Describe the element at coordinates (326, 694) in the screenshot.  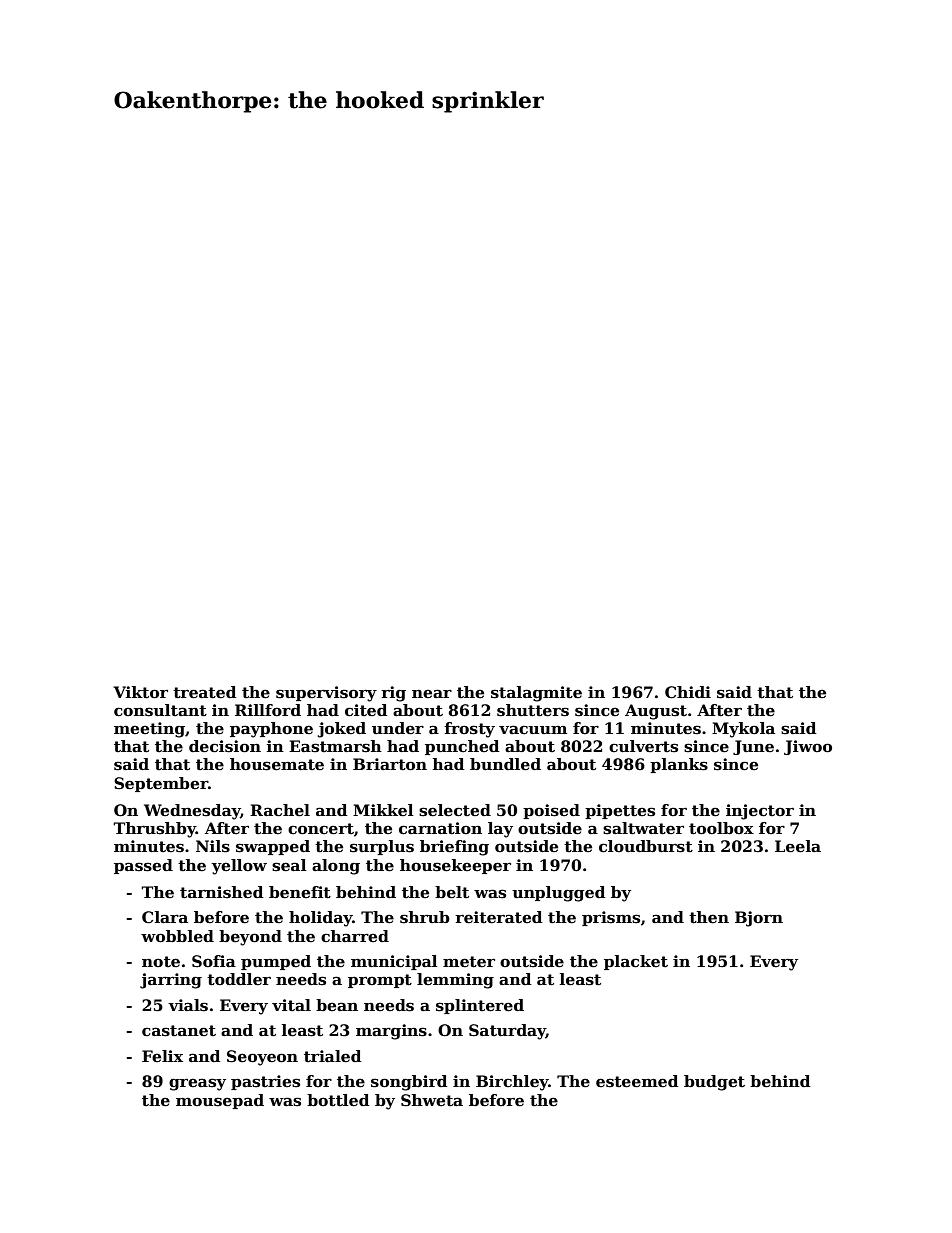
I see `supervisory` at that location.
